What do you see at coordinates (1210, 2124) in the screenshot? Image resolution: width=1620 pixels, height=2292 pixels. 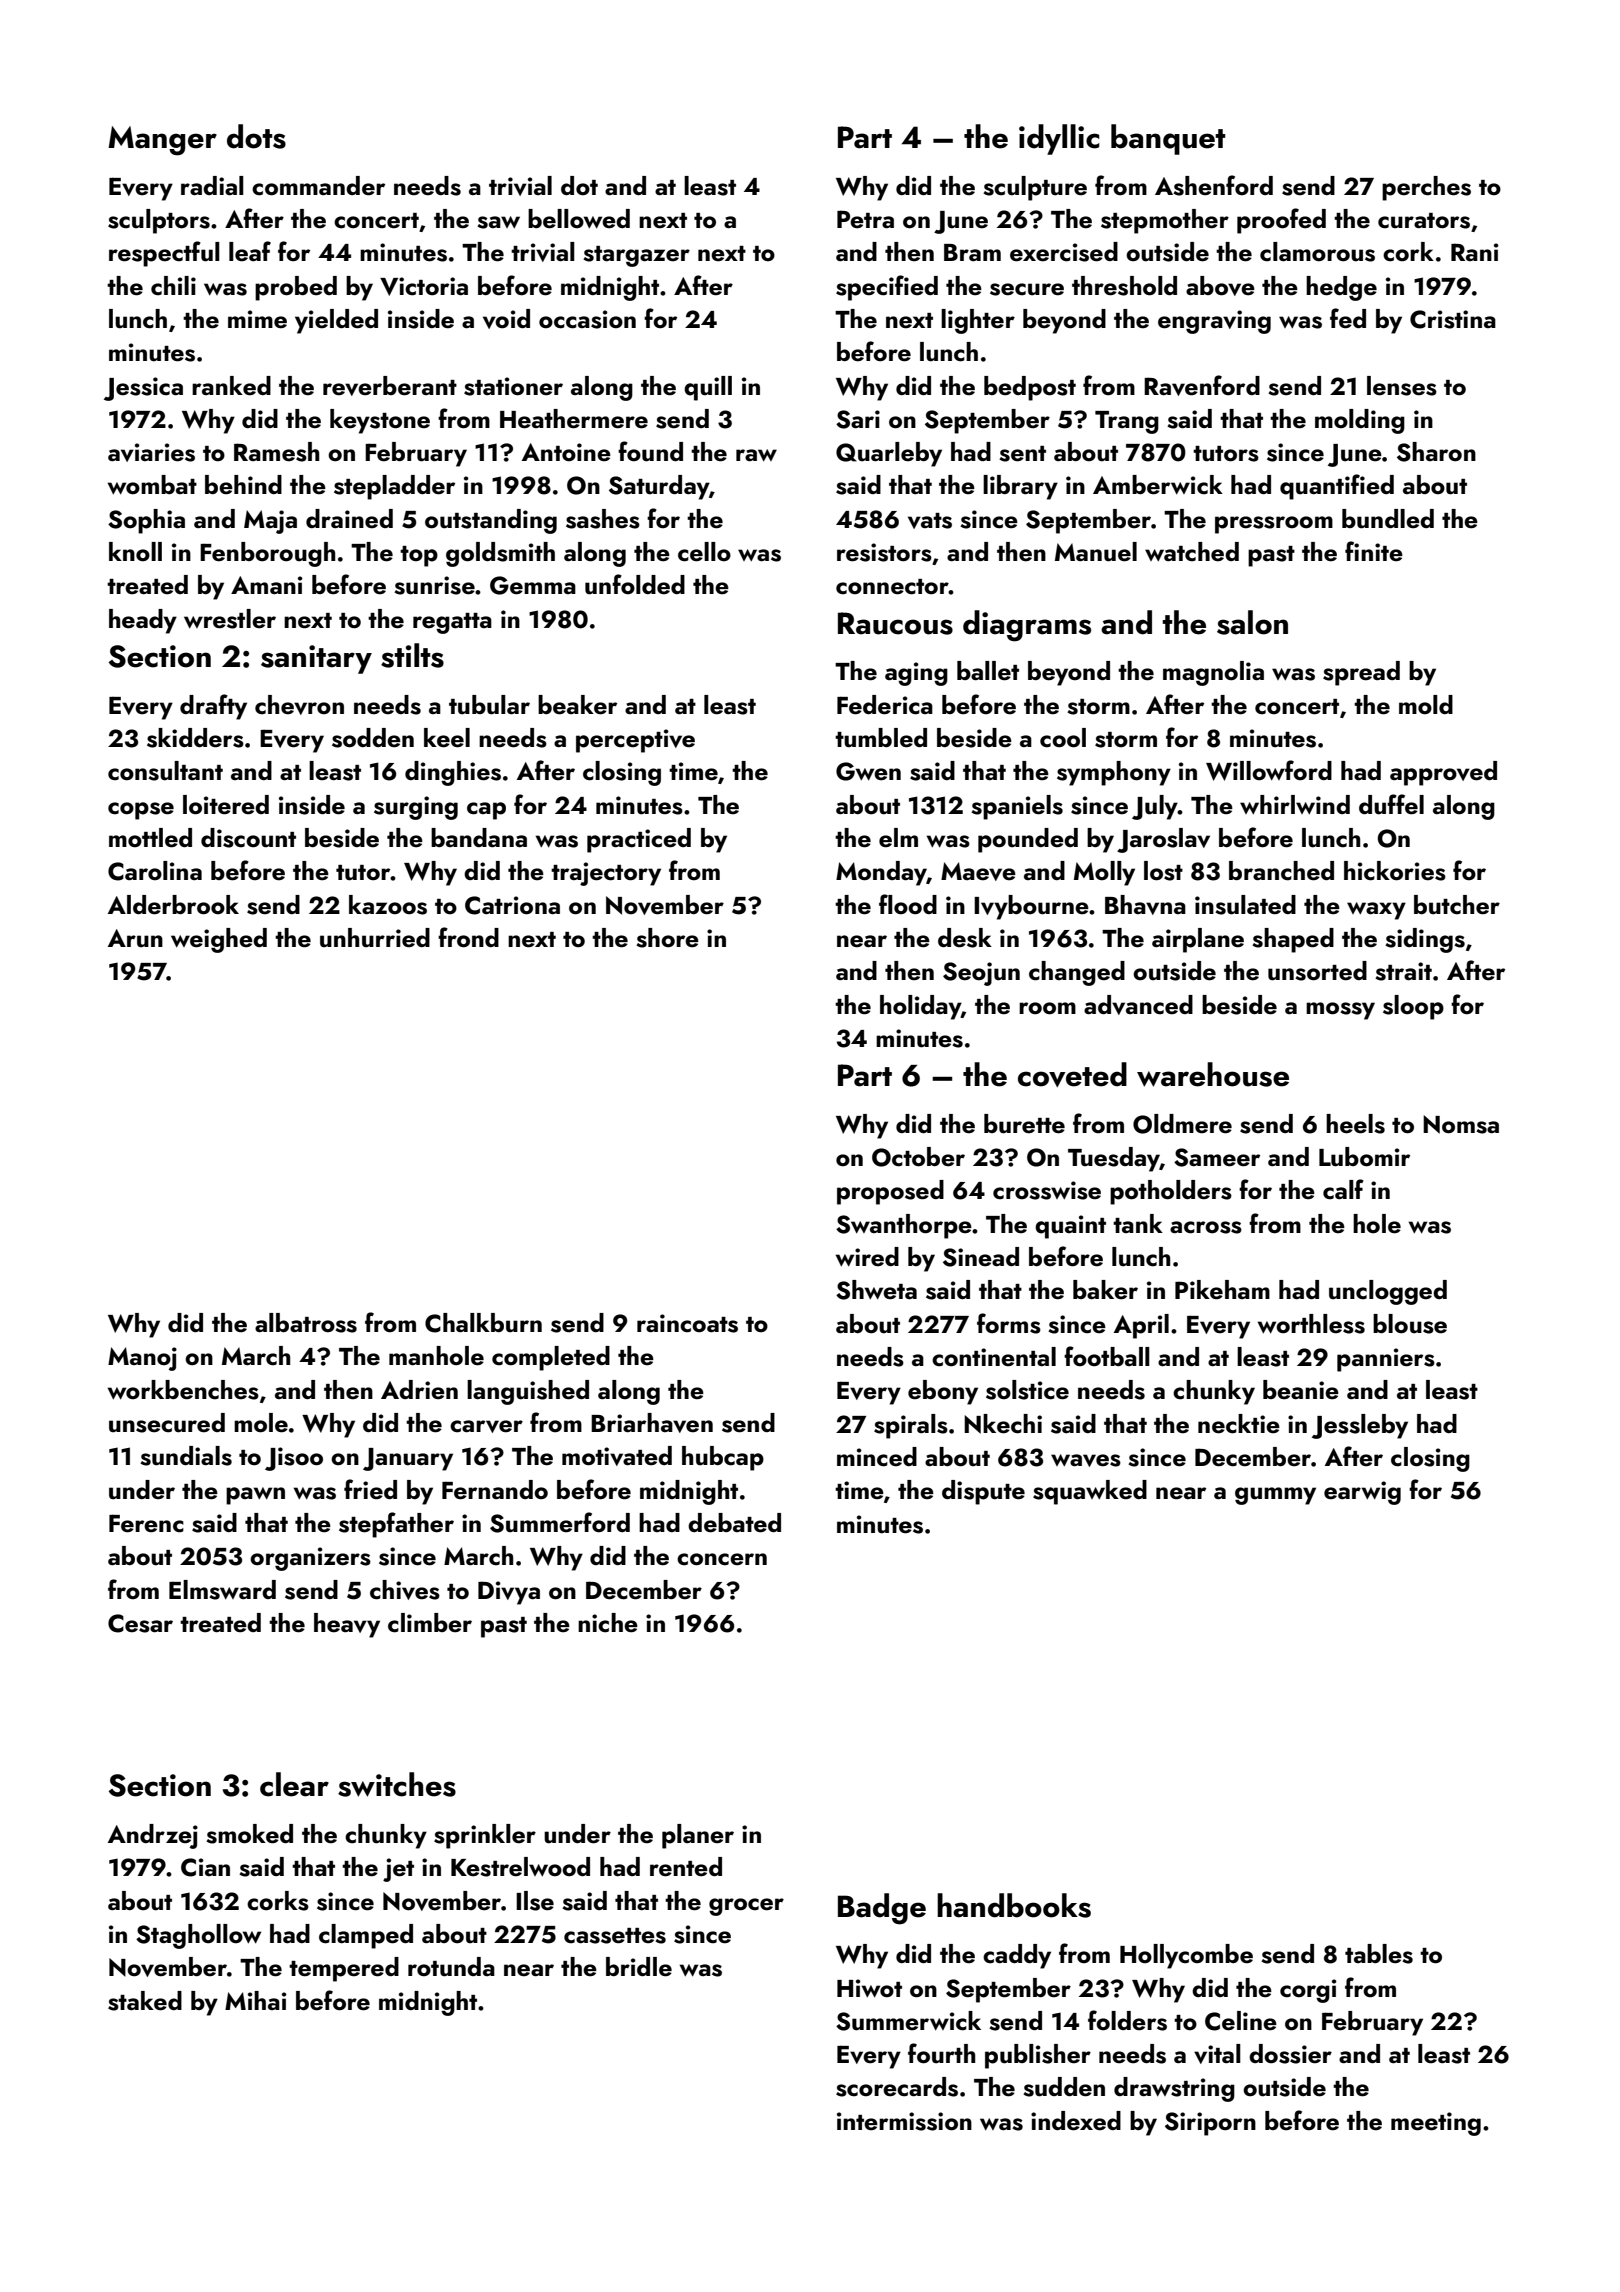 I see `Siriporn` at bounding box center [1210, 2124].
